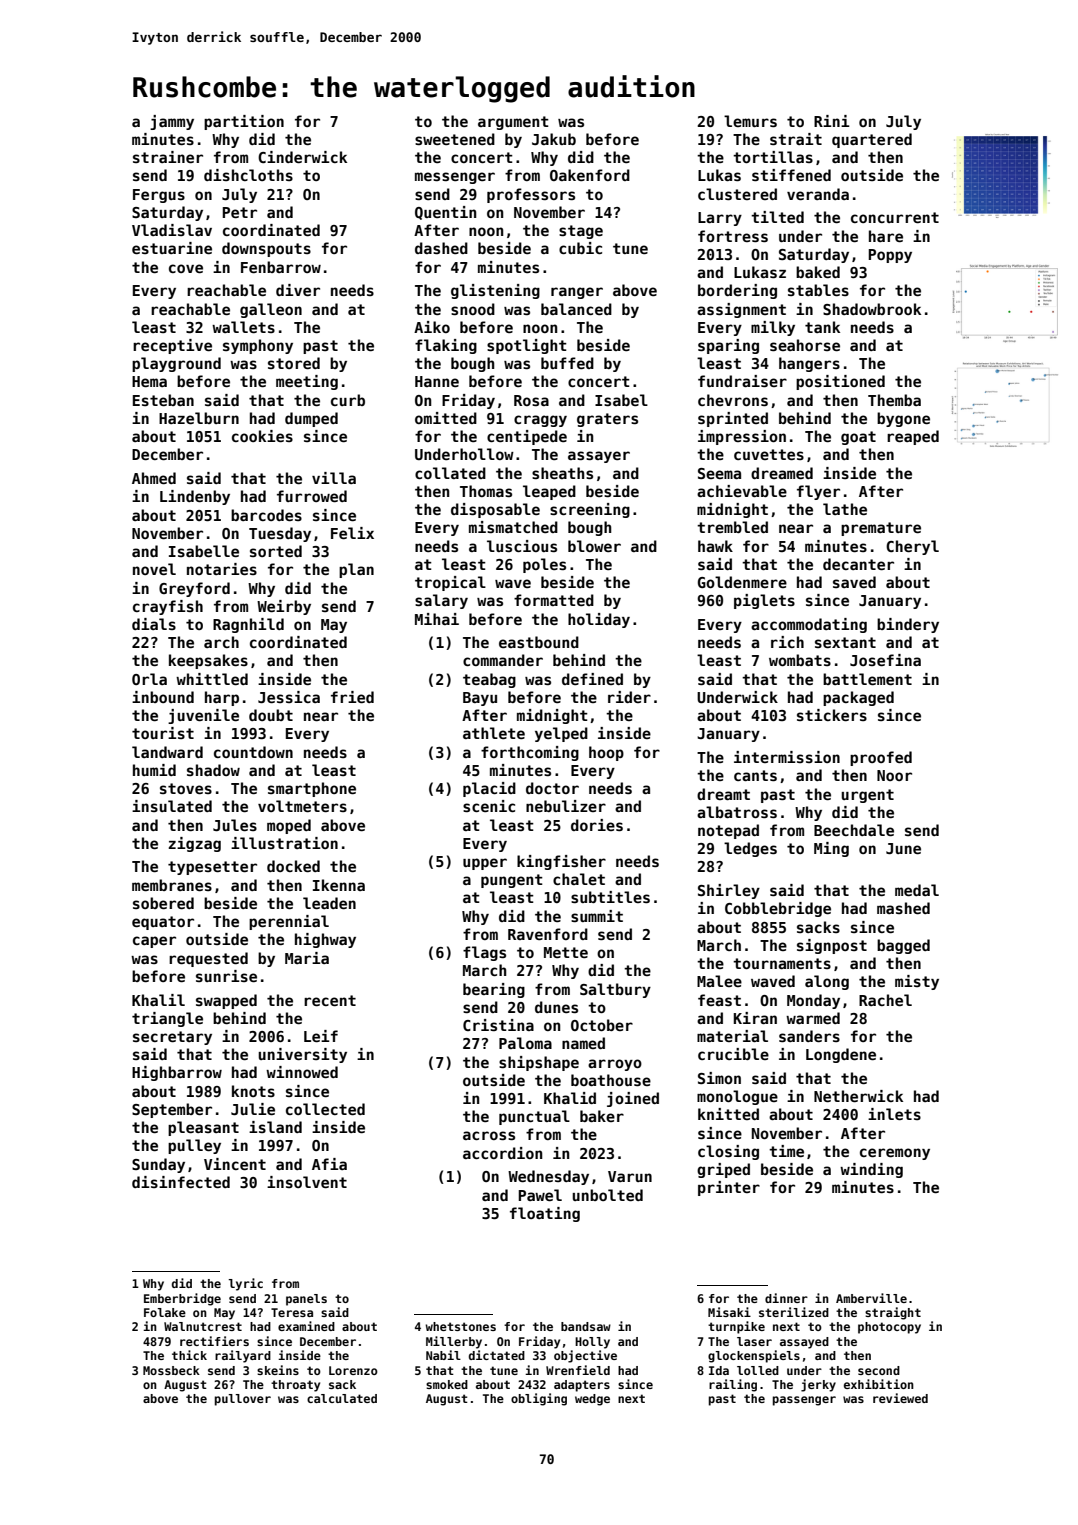 Image resolution: width=1078 pixels, height=1525 pixels. Describe the element at coordinates (895, 217) in the screenshot. I see `concurrent` at that location.
